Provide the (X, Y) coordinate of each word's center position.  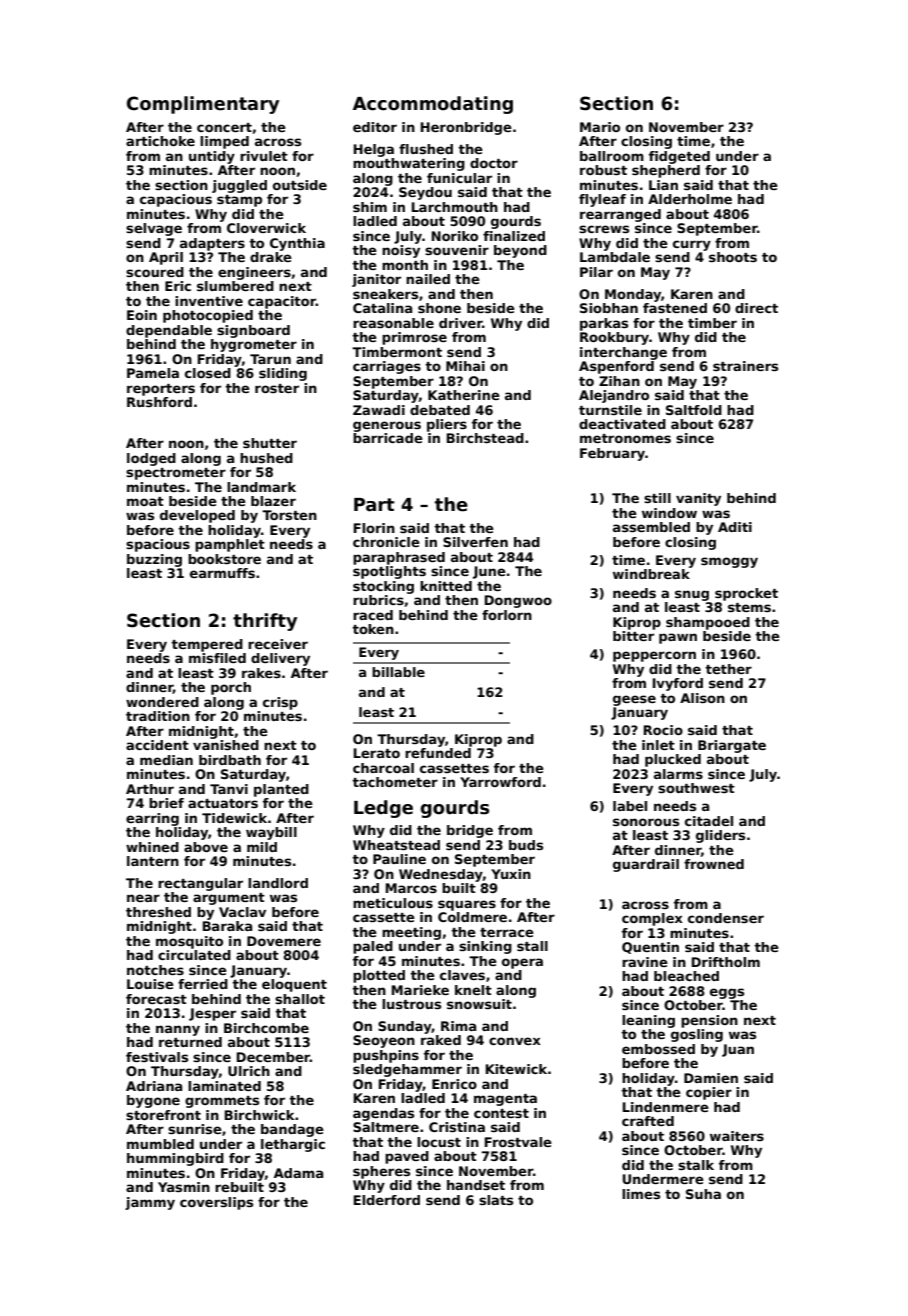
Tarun (270, 359)
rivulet (264, 156)
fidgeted (679, 157)
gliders (720, 836)
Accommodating (433, 105)
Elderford (387, 1200)
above (206, 847)
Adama (298, 1173)
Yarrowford (500, 782)
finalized (514, 236)
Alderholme (690, 199)
